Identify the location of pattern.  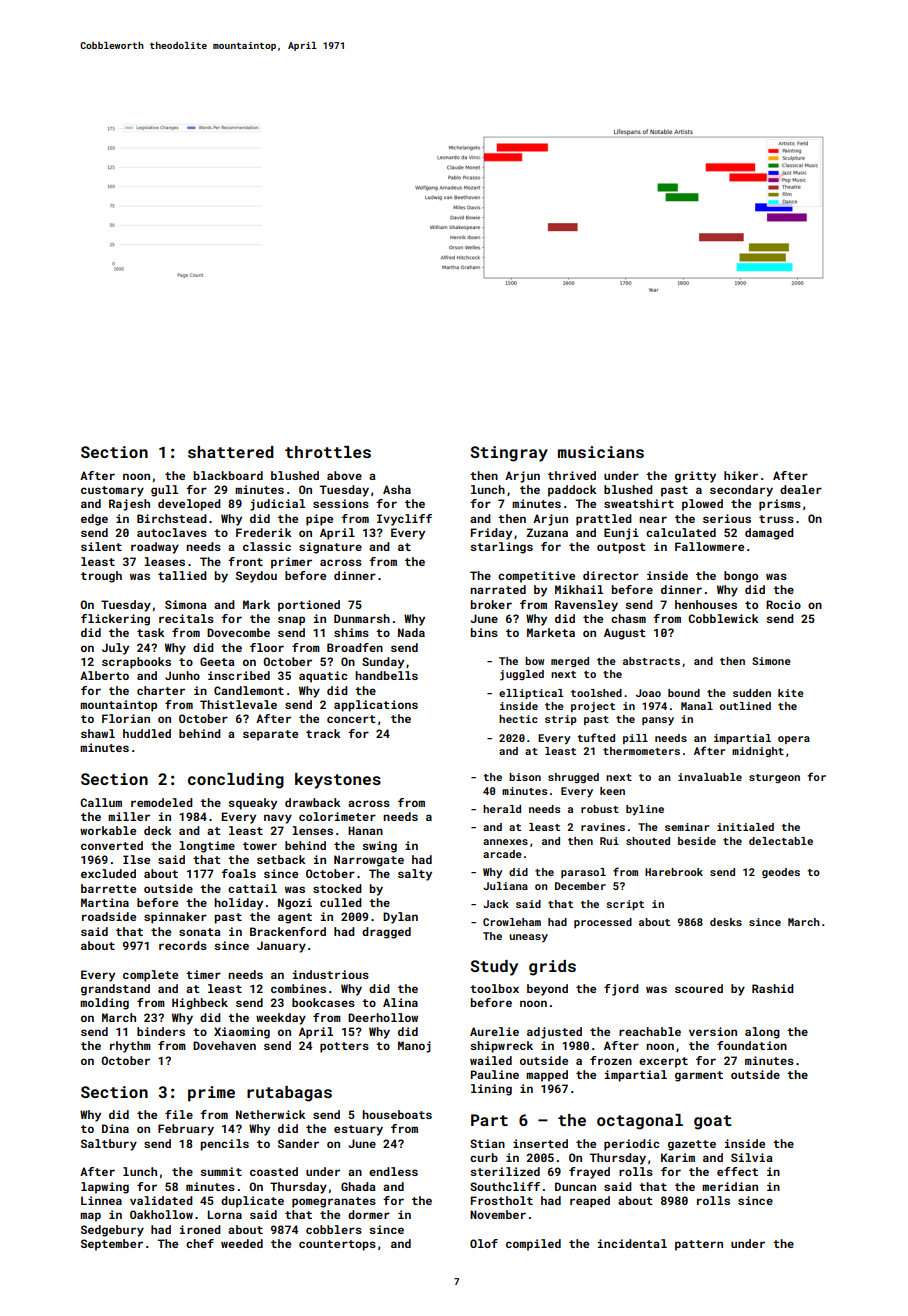
(699, 1245).
